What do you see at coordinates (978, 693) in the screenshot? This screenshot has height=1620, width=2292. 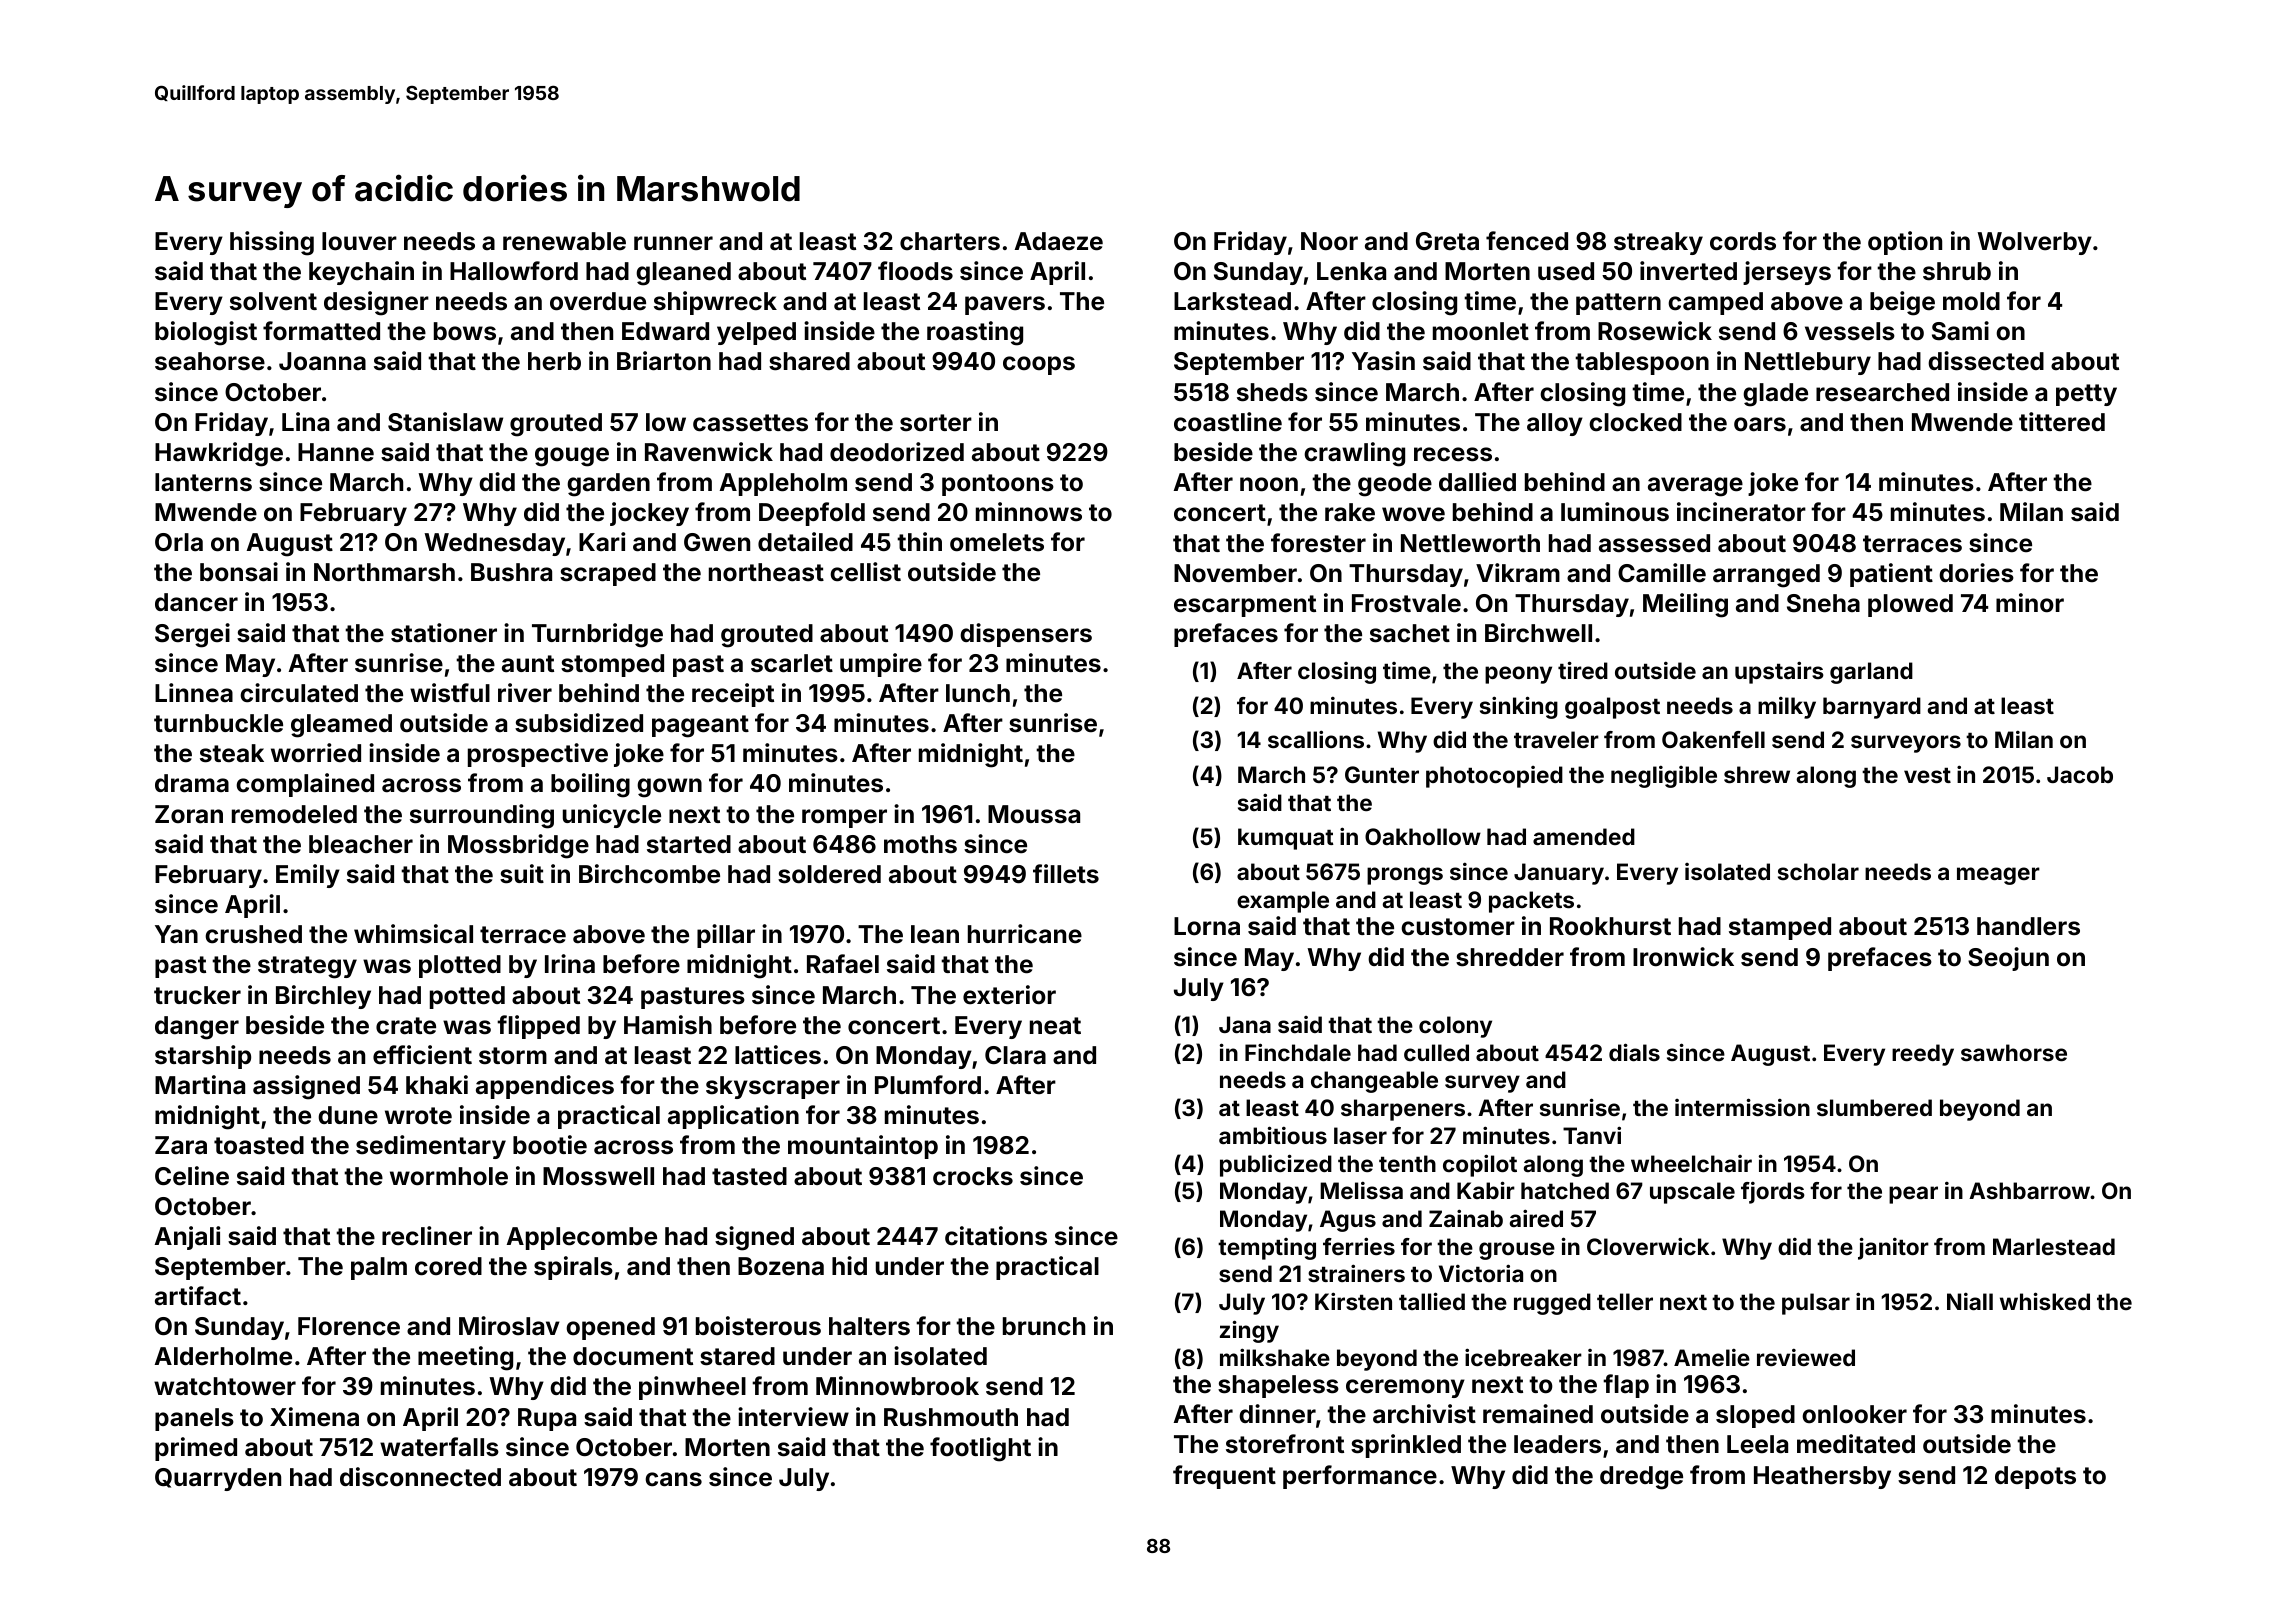 I see `lunch` at bounding box center [978, 693].
